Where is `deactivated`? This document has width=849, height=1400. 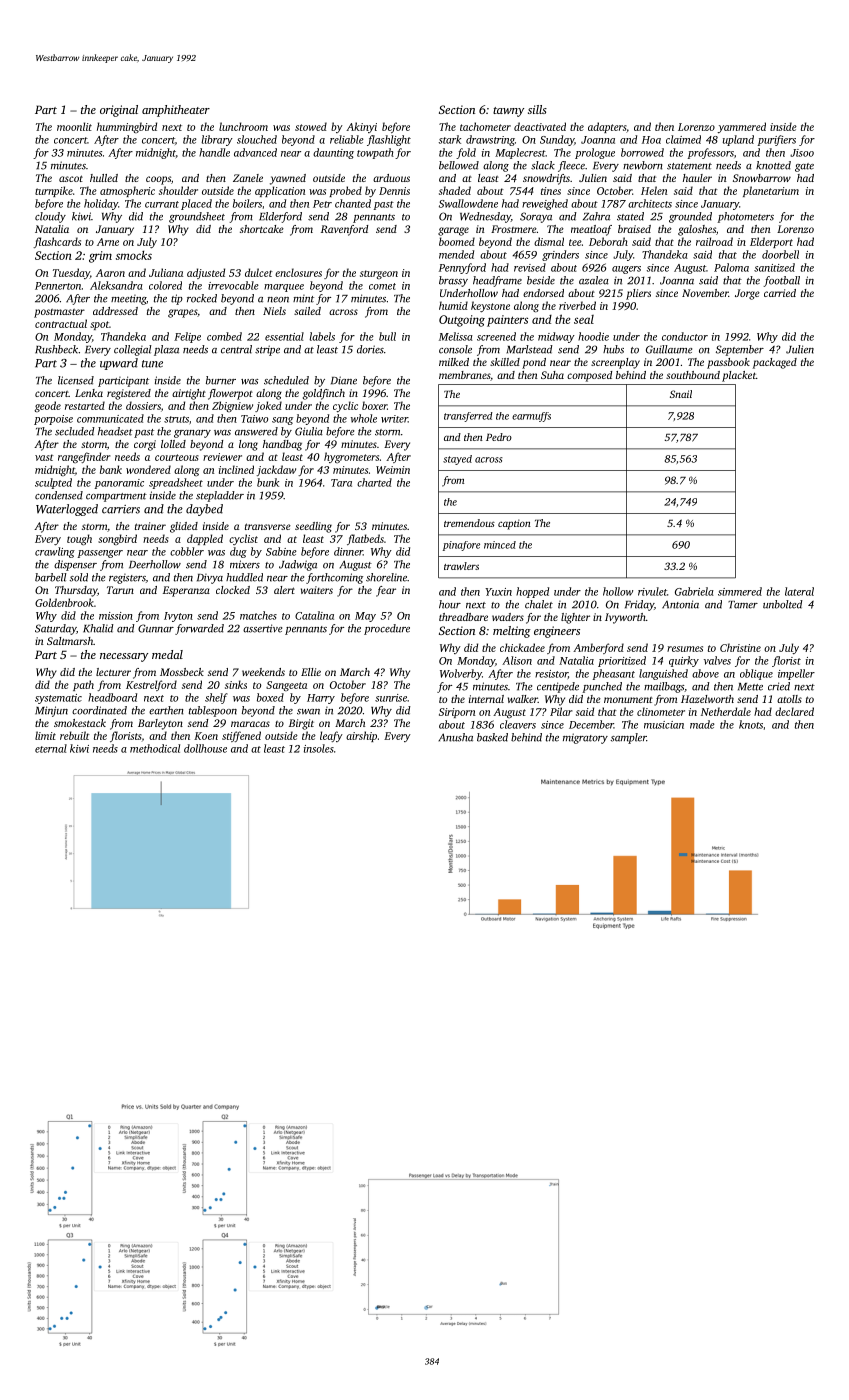
deactivated is located at coordinates (540, 126).
